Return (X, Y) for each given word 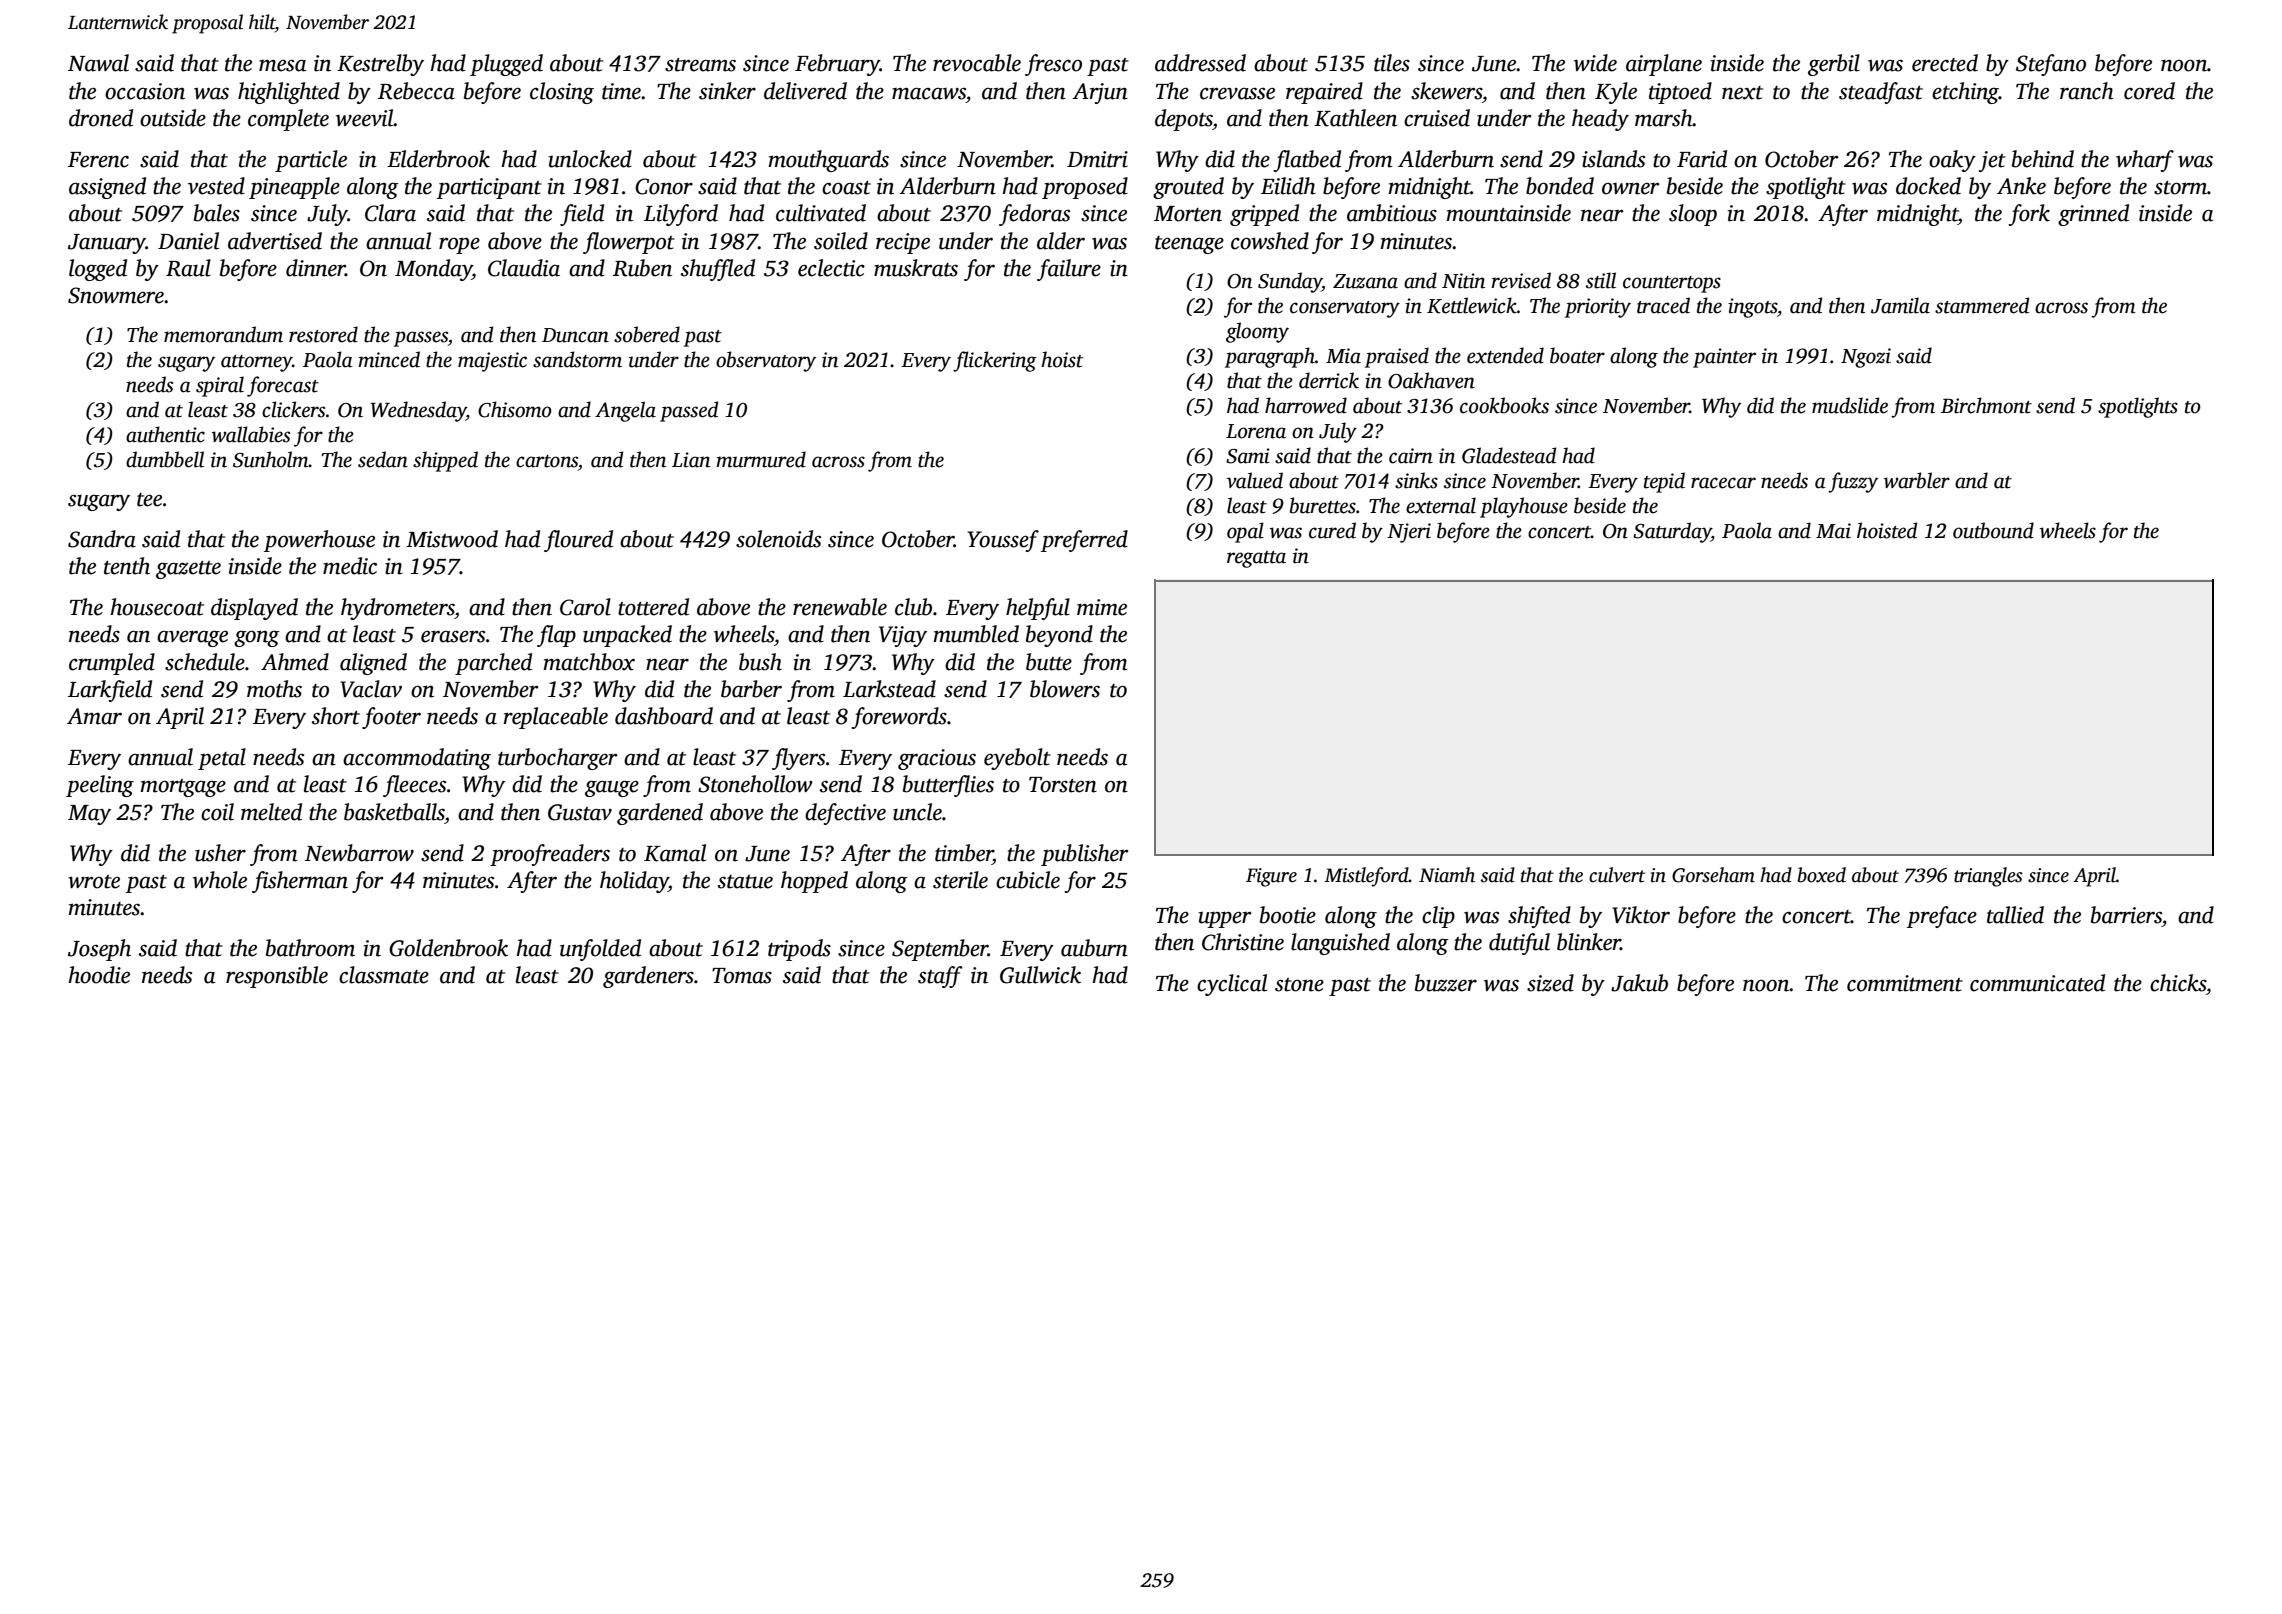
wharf (2145, 161)
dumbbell (165, 459)
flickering (995, 361)
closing (562, 93)
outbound (1993, 530)
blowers (1065, 689)
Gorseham (1713, 875)
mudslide (1850, 405)
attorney (256, 363)
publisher (1085, 855)
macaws (929, 93)
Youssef (1003, 541)
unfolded (600, 950)
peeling (100, 786)
